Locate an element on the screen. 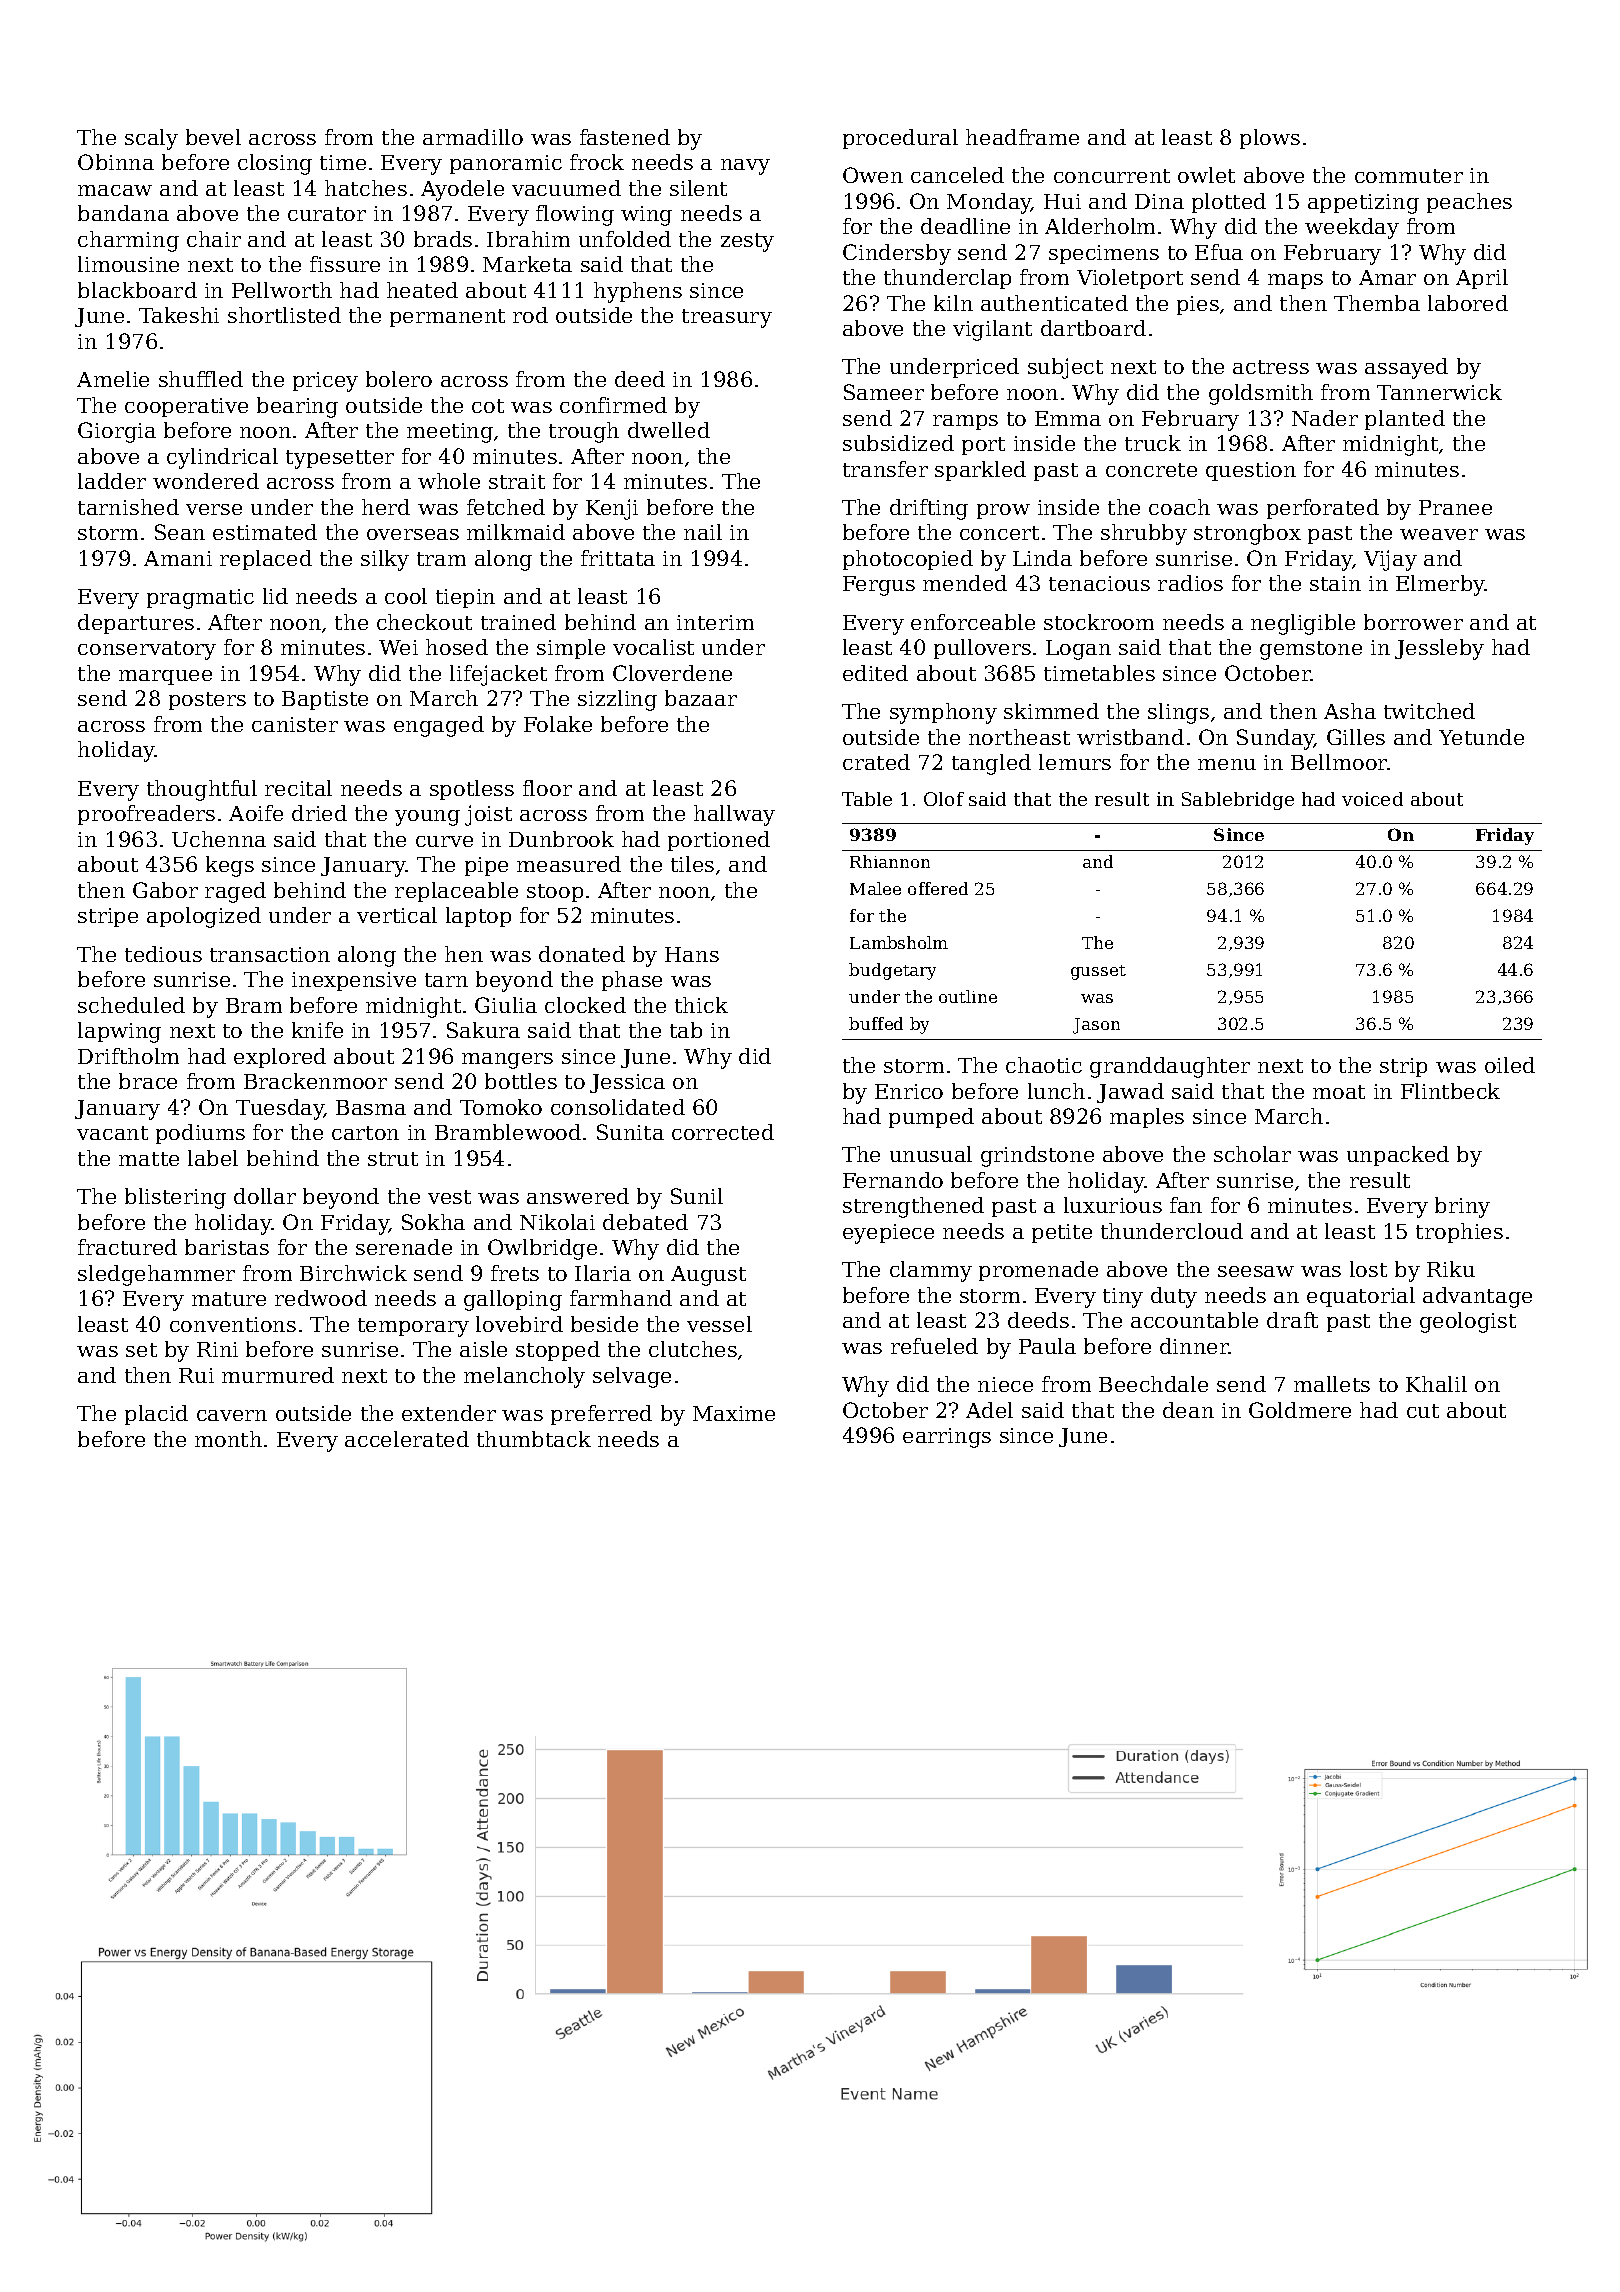 Image resolution: width=1620 pixels, height=2292 pixels. sledgehammer is located at coordinates (156, 1275).
